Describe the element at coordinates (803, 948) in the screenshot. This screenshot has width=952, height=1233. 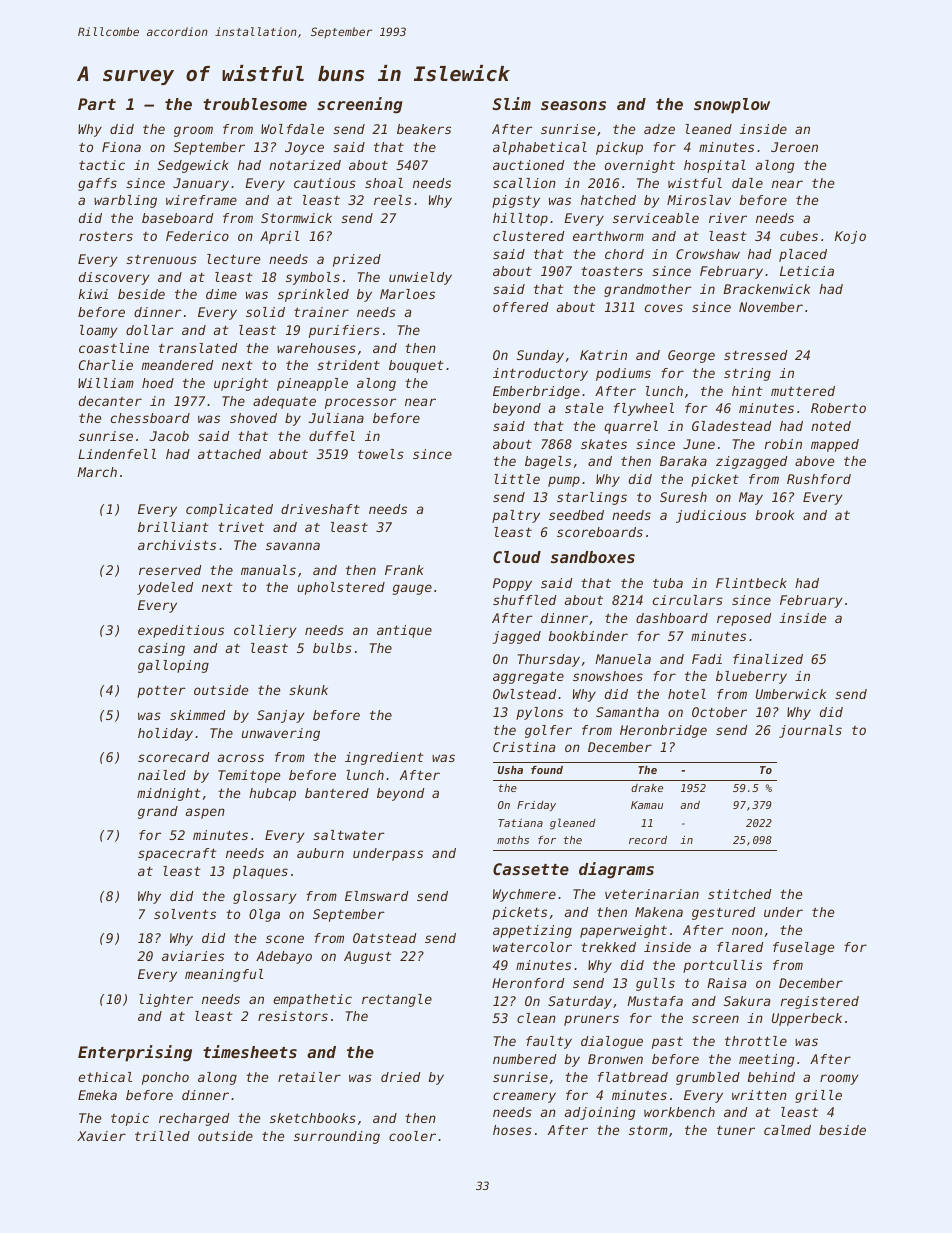
I see `fuselage` at that location.
